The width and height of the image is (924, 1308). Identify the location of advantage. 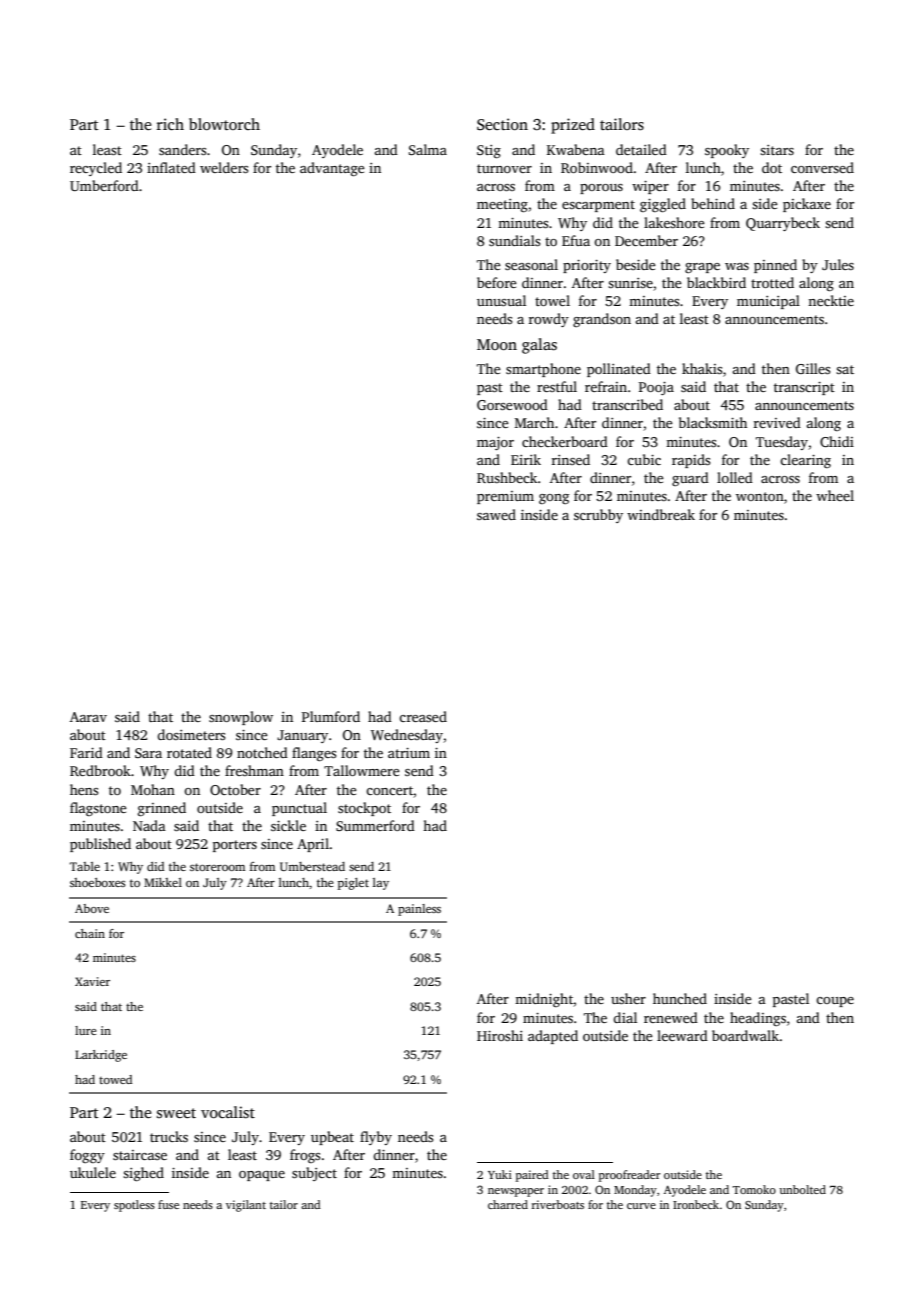
(332, 169).
